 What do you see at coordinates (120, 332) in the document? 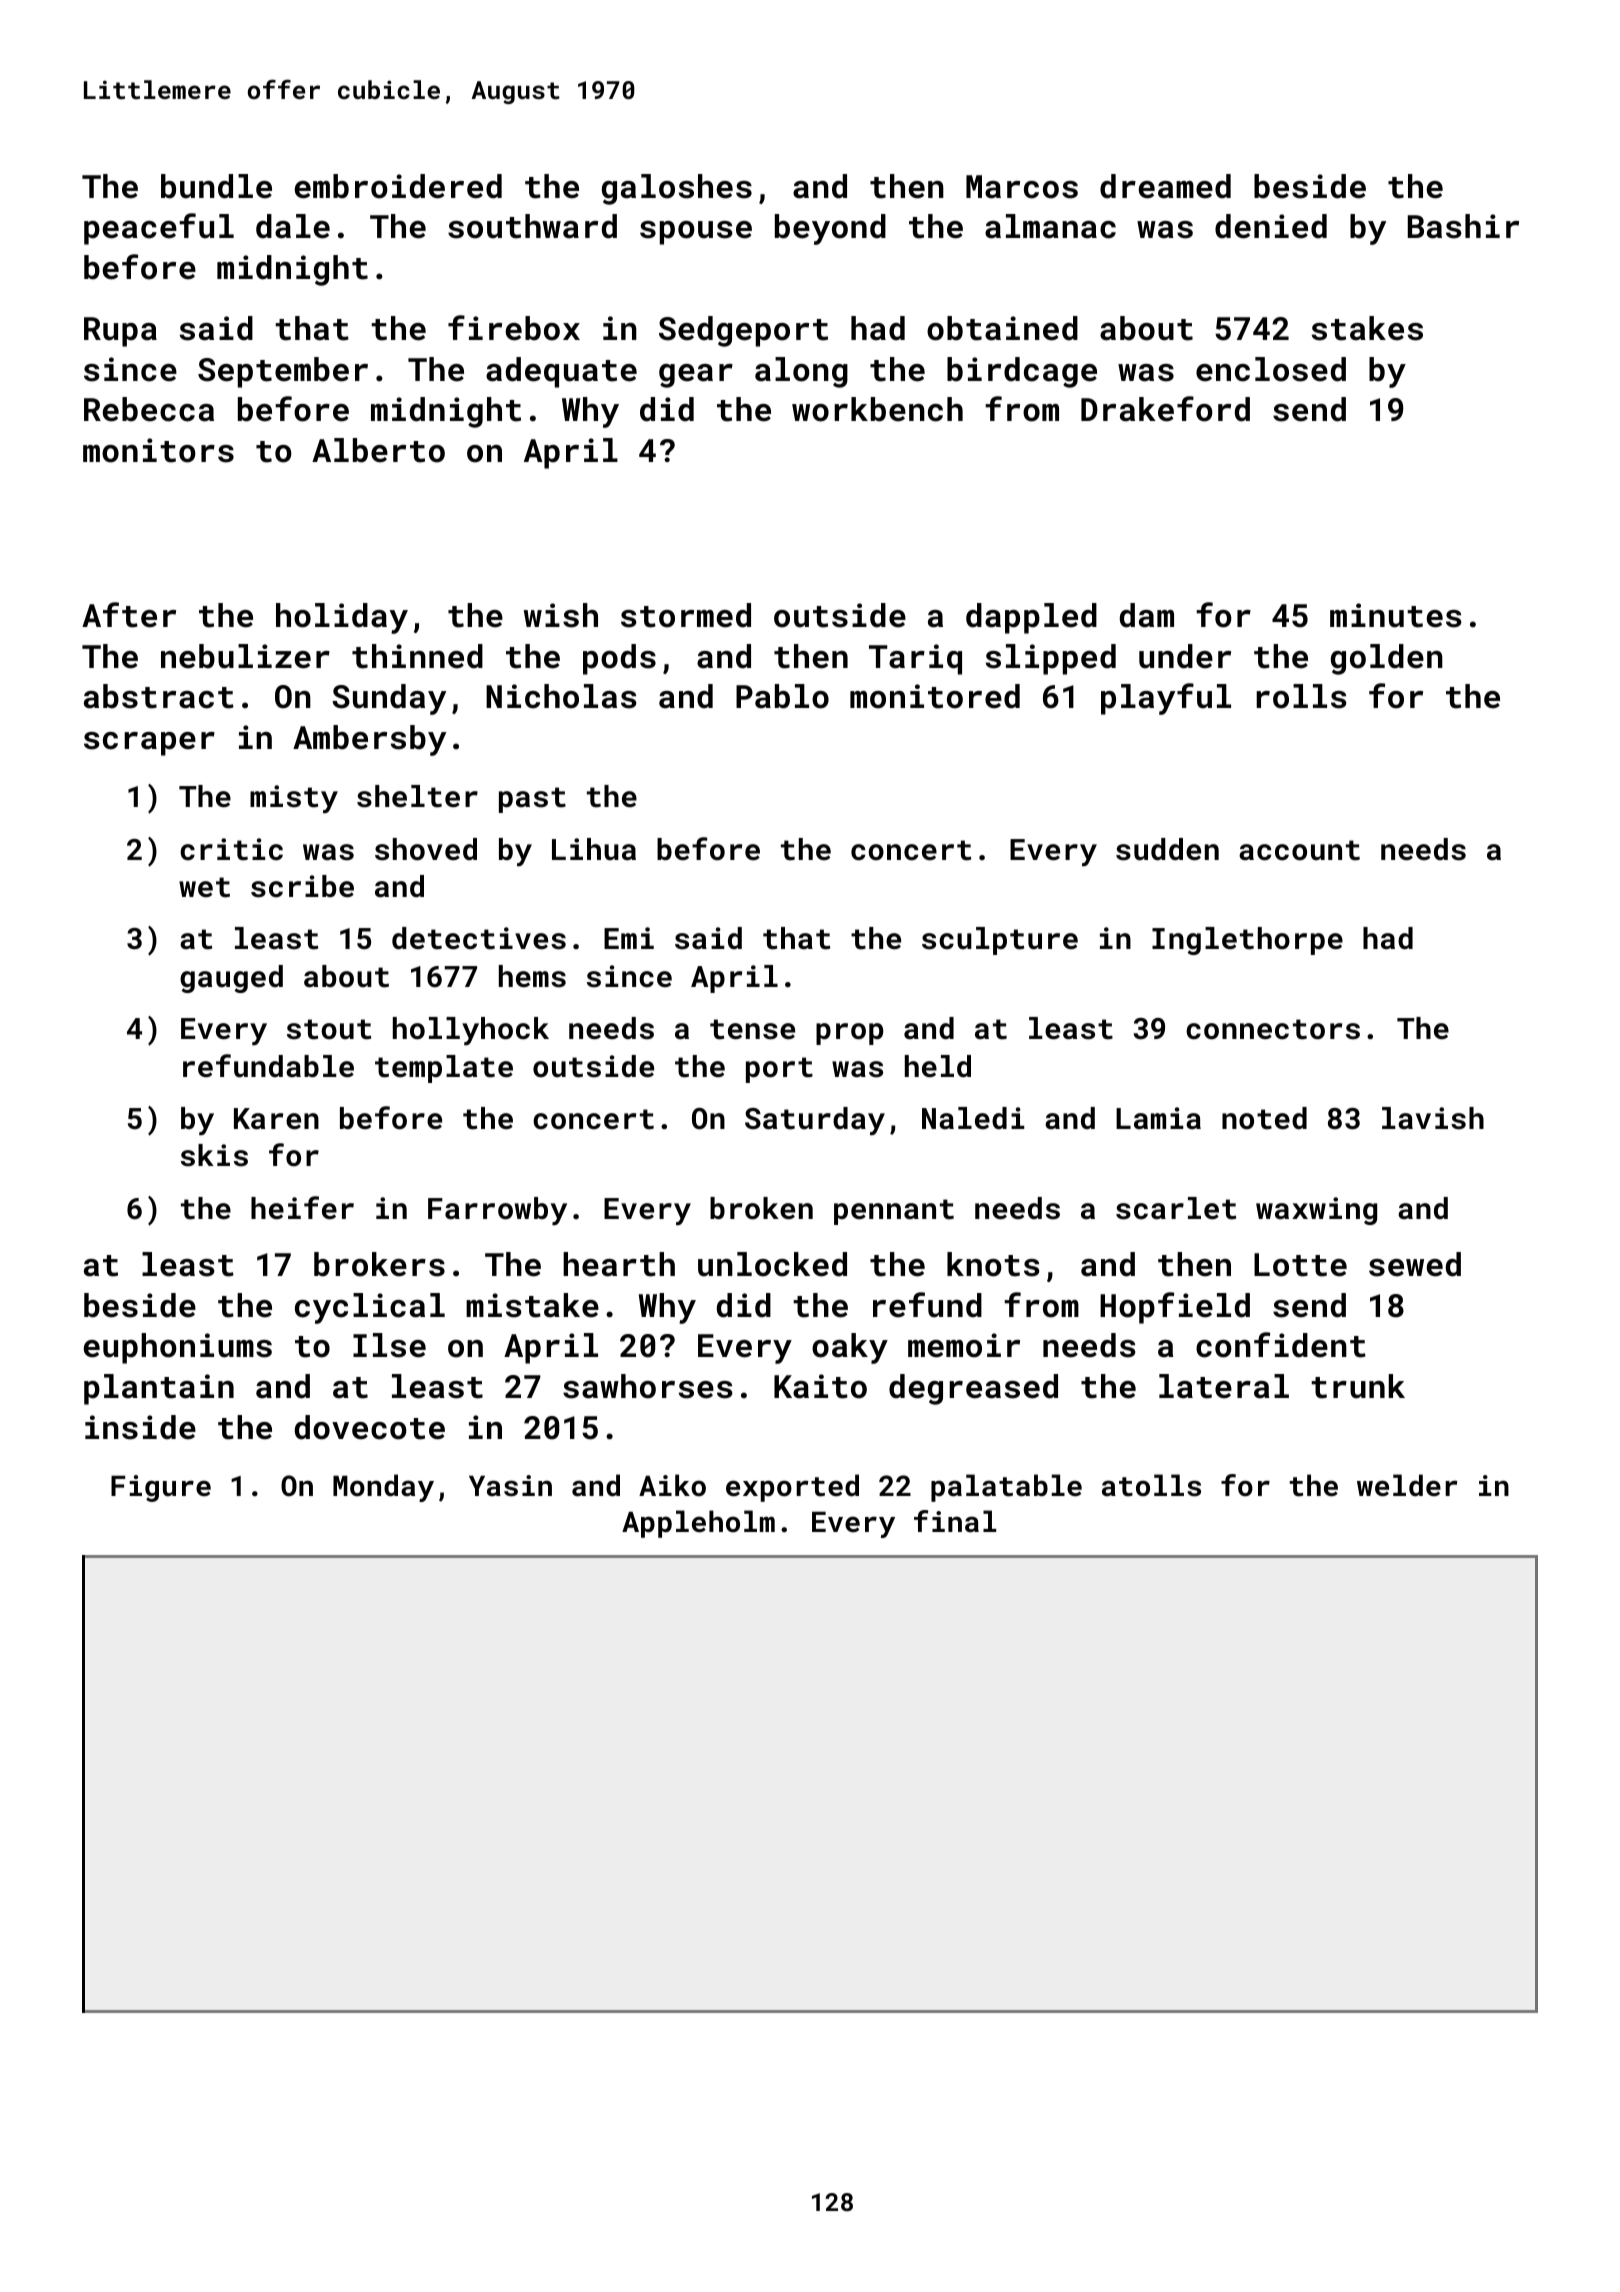
I see `Rupa` at bounding box center [120, 332].
